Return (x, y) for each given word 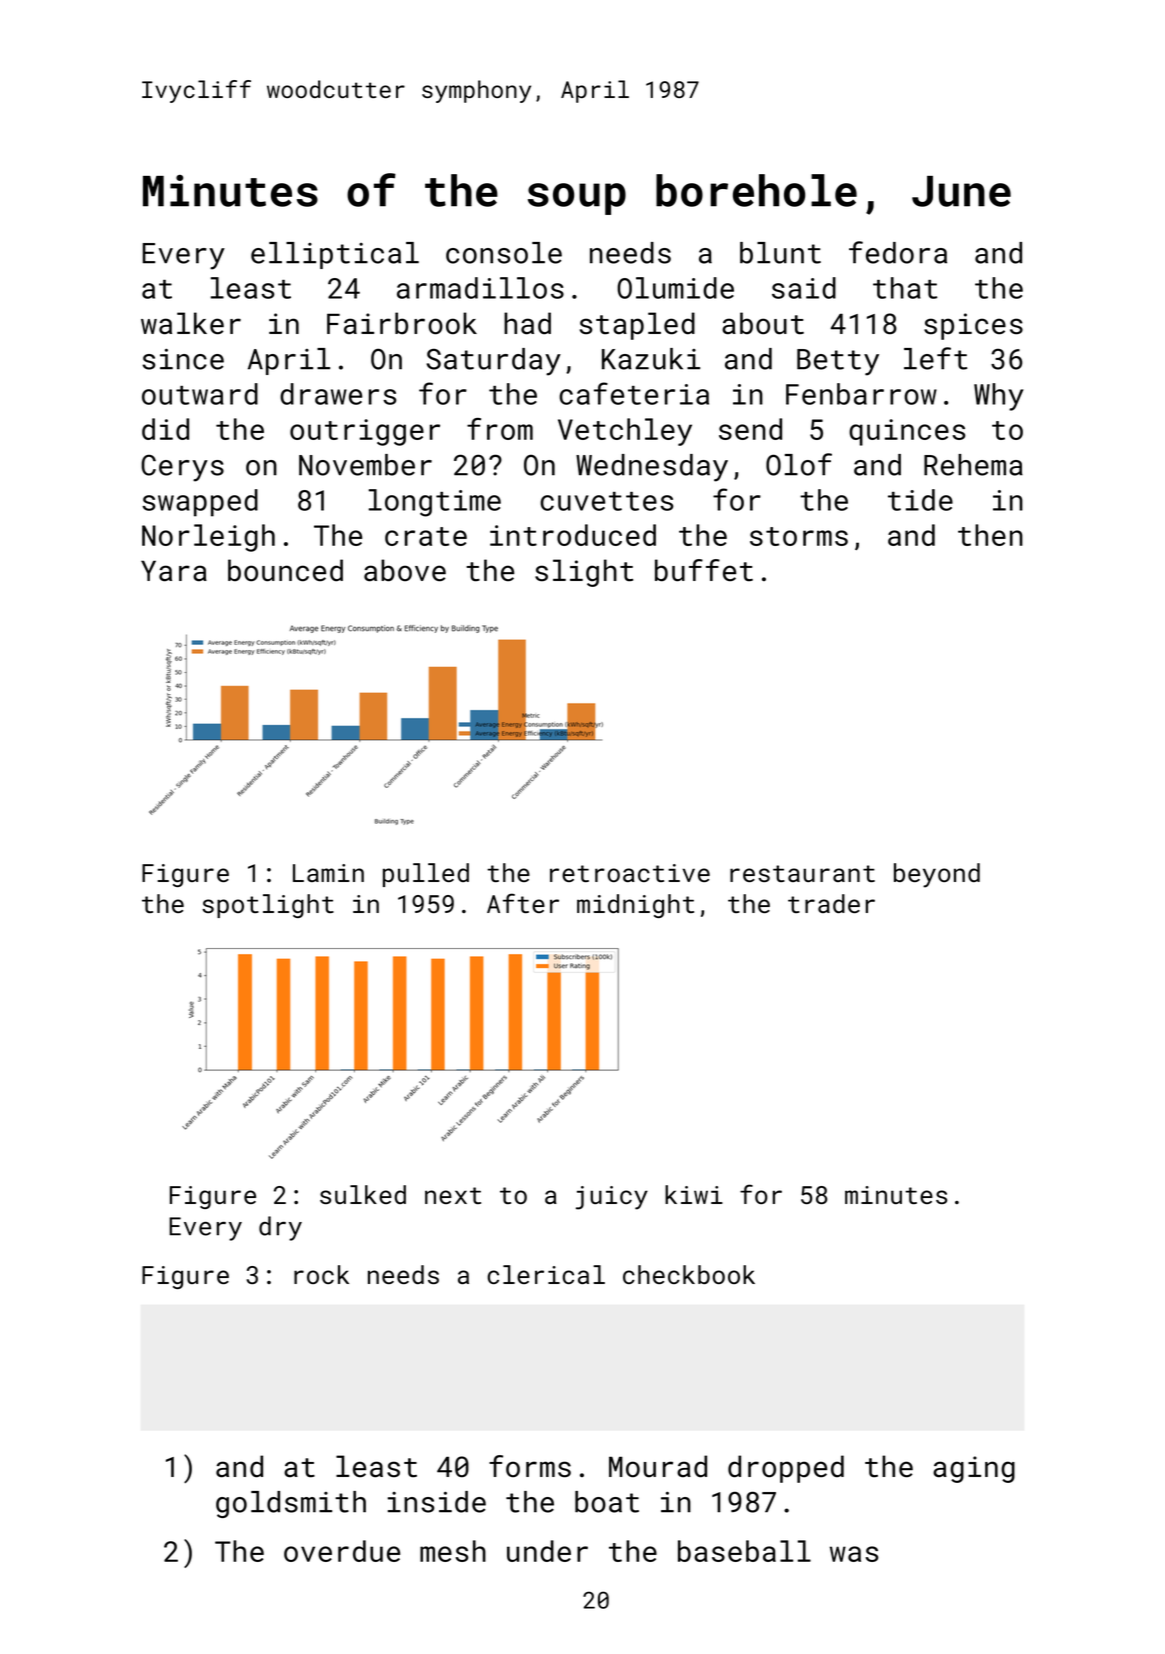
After (523, 903)
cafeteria (634, 393)
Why (999, 397)
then (990, 535)
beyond (937, 875)
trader (831, 903)
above (405, 570)
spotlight (268, 906)
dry (280, 1228)
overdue (342, 1551)
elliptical (335, 255)
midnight (635, 906)
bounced (285, 570)
